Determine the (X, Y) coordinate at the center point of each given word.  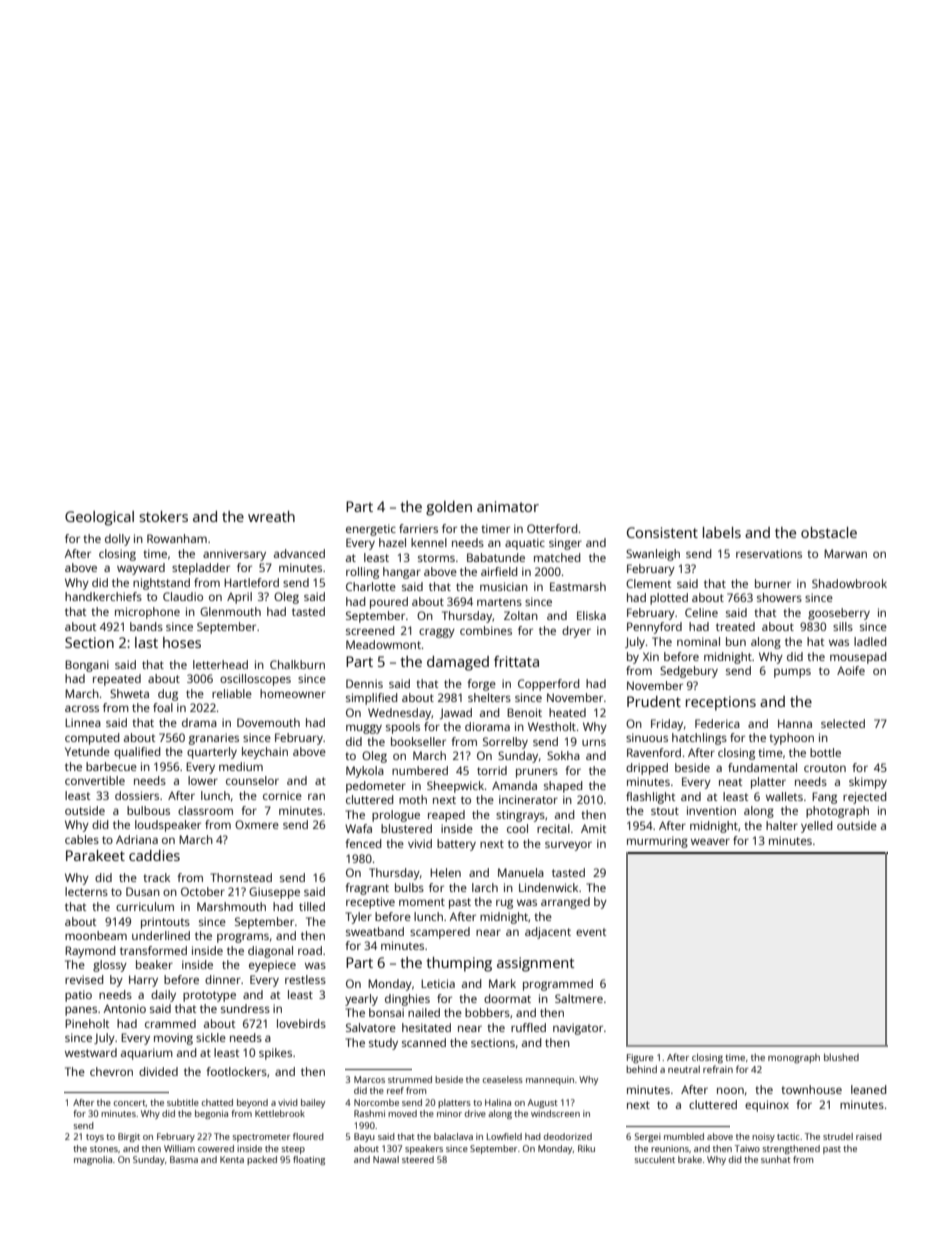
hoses (182, 642)
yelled (816, 827)
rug (504, 904)
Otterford (552, 528)
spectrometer (261, 1138)
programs (243, 938)
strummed (410, 1079)
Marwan (845, 553)
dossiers (137, 795)
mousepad (858, 658)
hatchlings (699, 739)
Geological (99, 518)
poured (389, 603)
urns (594, 742)
